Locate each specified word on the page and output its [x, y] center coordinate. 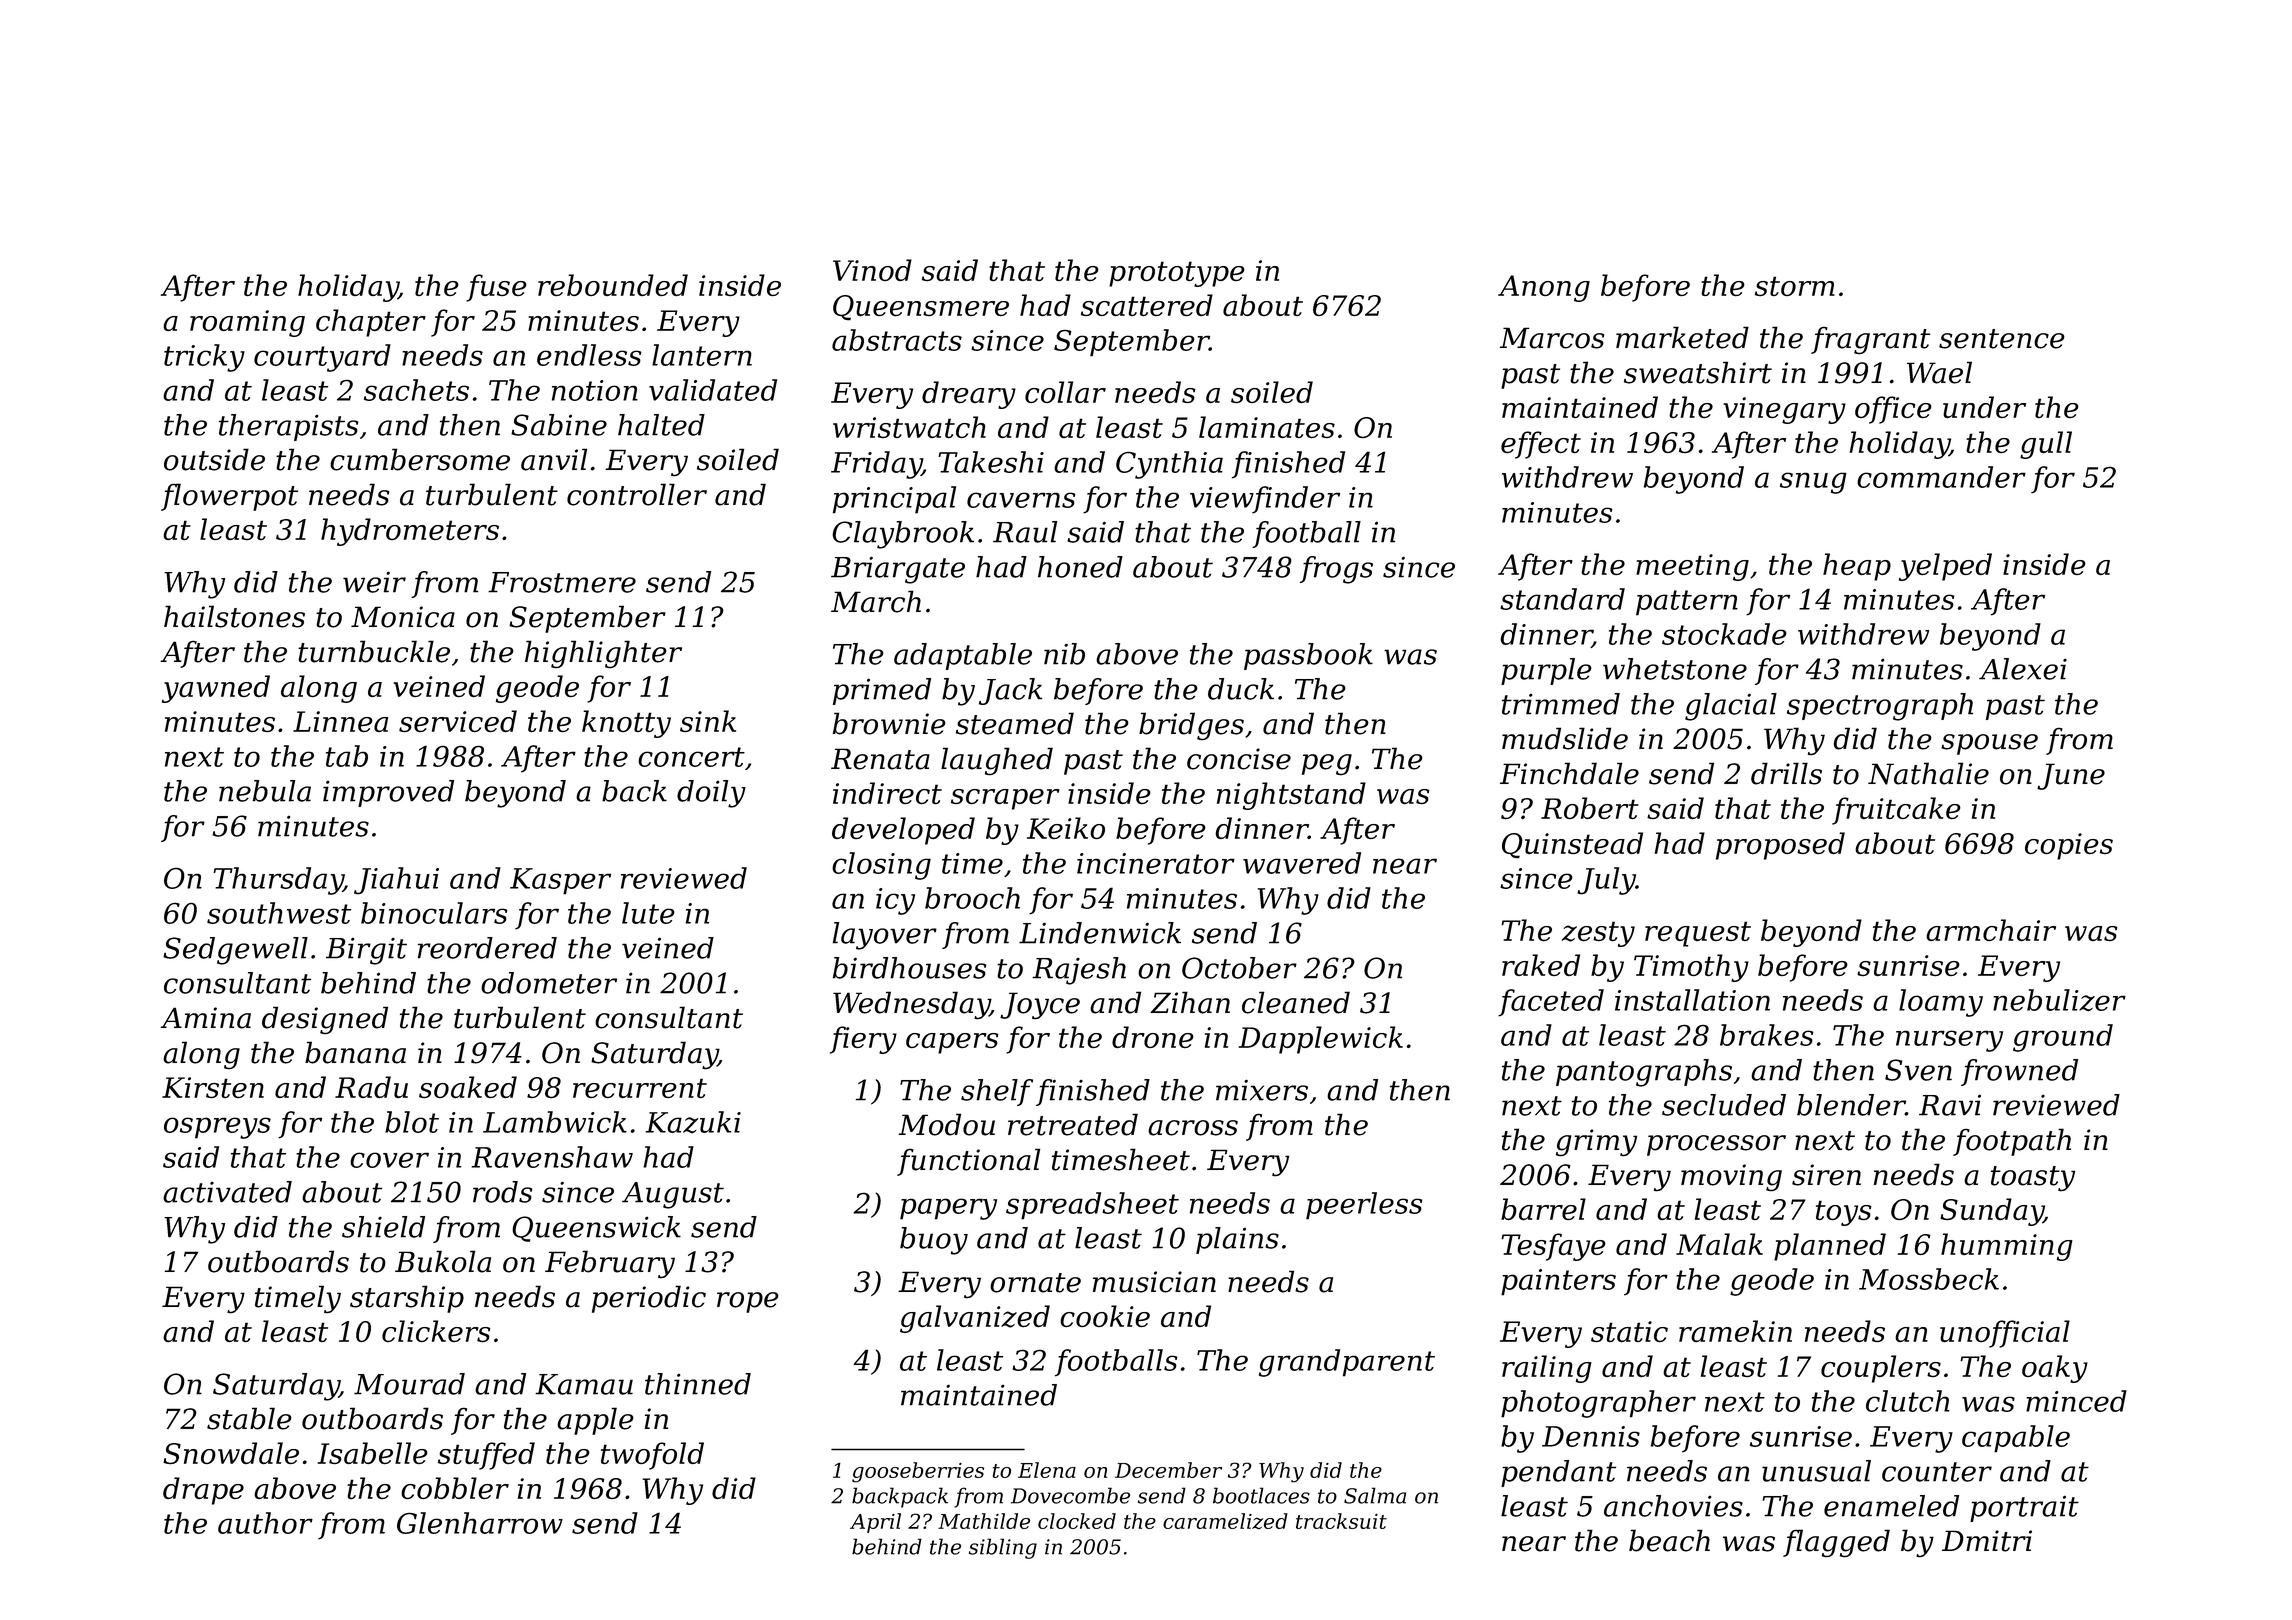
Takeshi [991, 462]
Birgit [366, 951]
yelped [1945, 567]
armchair [1991, 930]
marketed [1682, 337]
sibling [1003, 1548]
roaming [247, 323]
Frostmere [562, 582]
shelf [997, 1092]
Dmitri [1987, 1541]
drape [203, 1491]
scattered [1147, 305]
